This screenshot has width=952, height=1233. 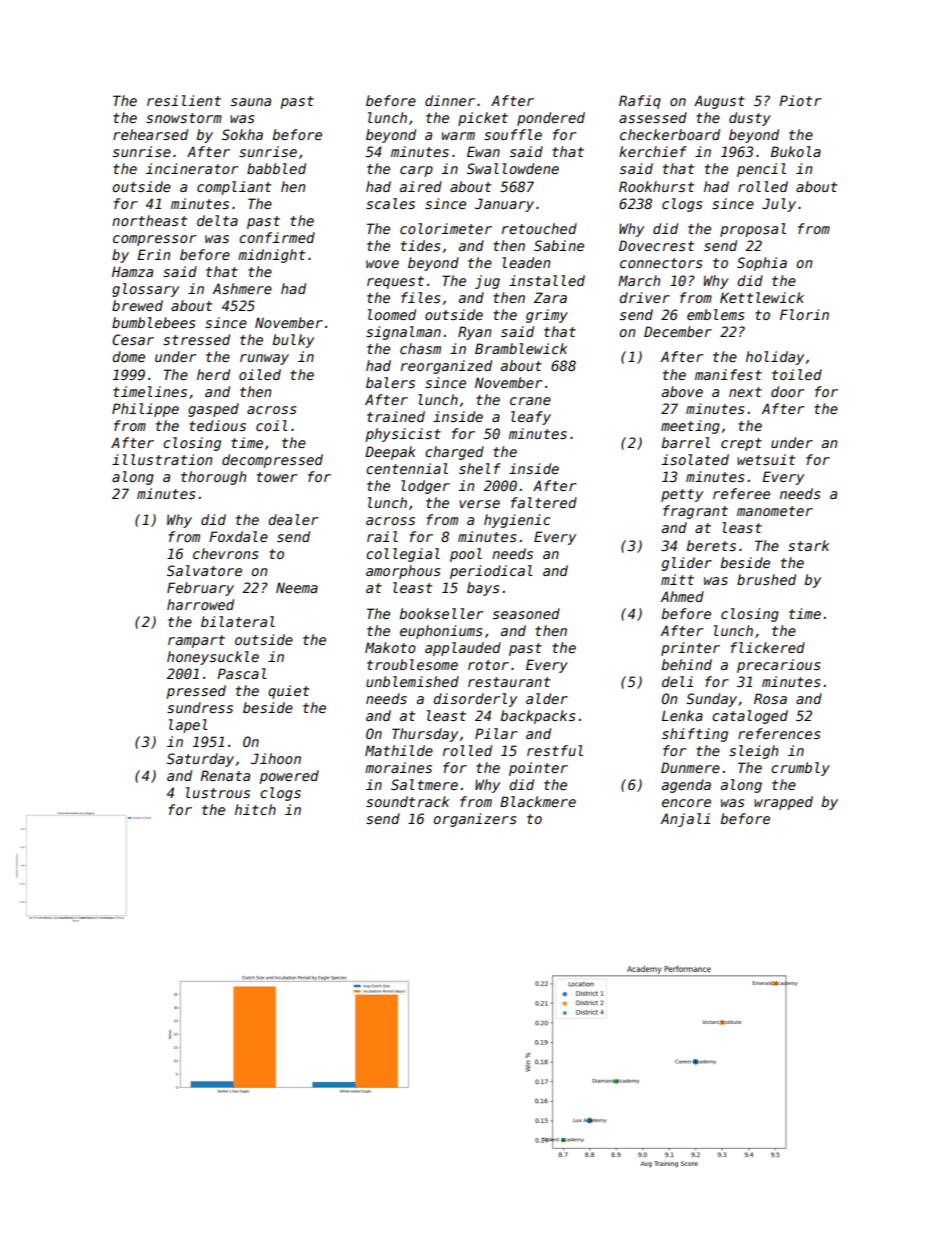 What do you see at coordinates (441, 613) in the screenshot?
I see `bookseller` at bounding box center [441, 613].
